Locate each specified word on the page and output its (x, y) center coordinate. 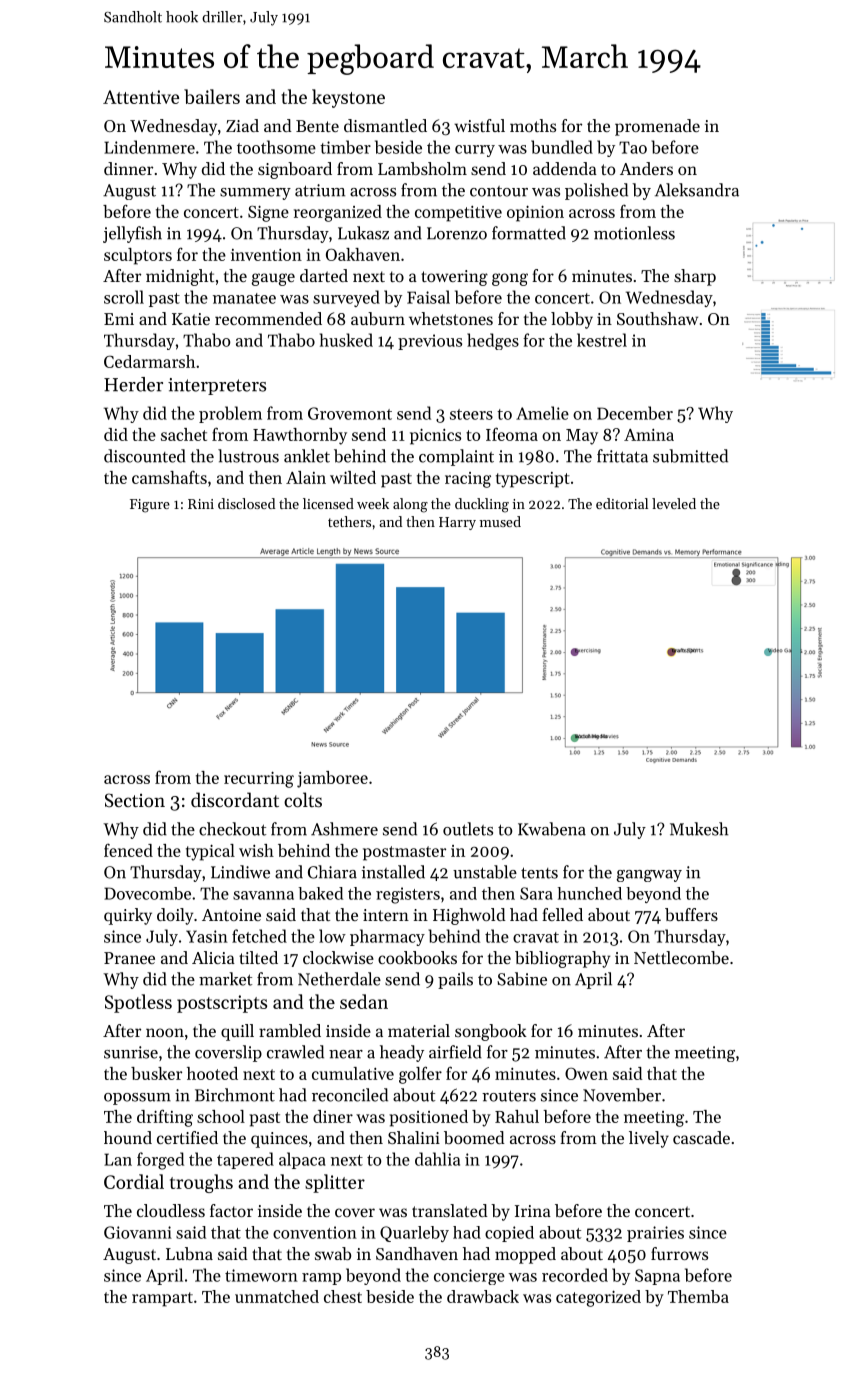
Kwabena (552, 829)
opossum (137, 1099)
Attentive (141, 97)
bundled (562, 147)
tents (539, 873)
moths (533, 125)
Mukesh (699, 829)
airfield (455, 1052)
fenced (128, 850)
